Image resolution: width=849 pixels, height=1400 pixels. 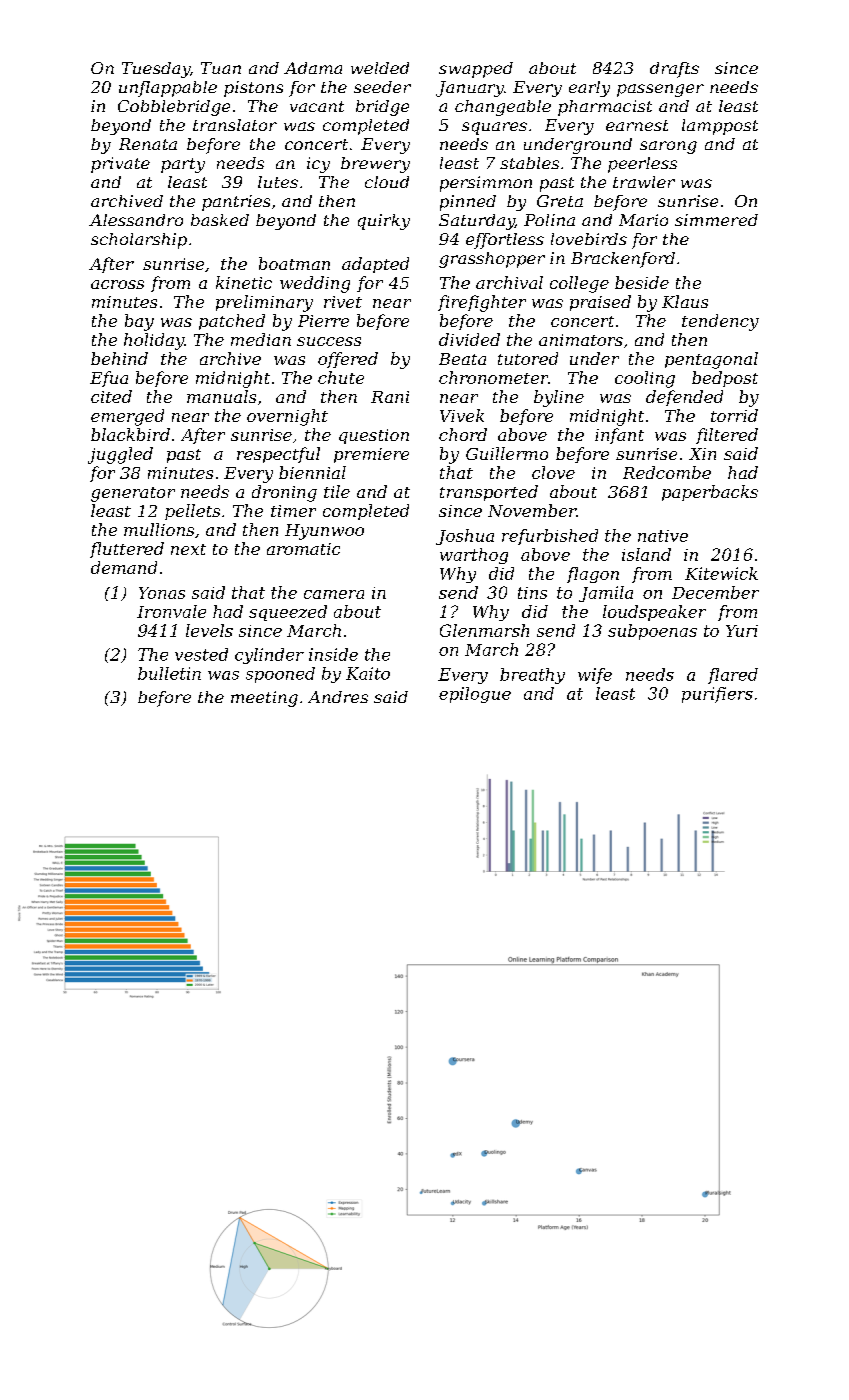 What do you see at coordinates (338, 697) in the page?
I see `Andres` at bounding box center [338, 697].
